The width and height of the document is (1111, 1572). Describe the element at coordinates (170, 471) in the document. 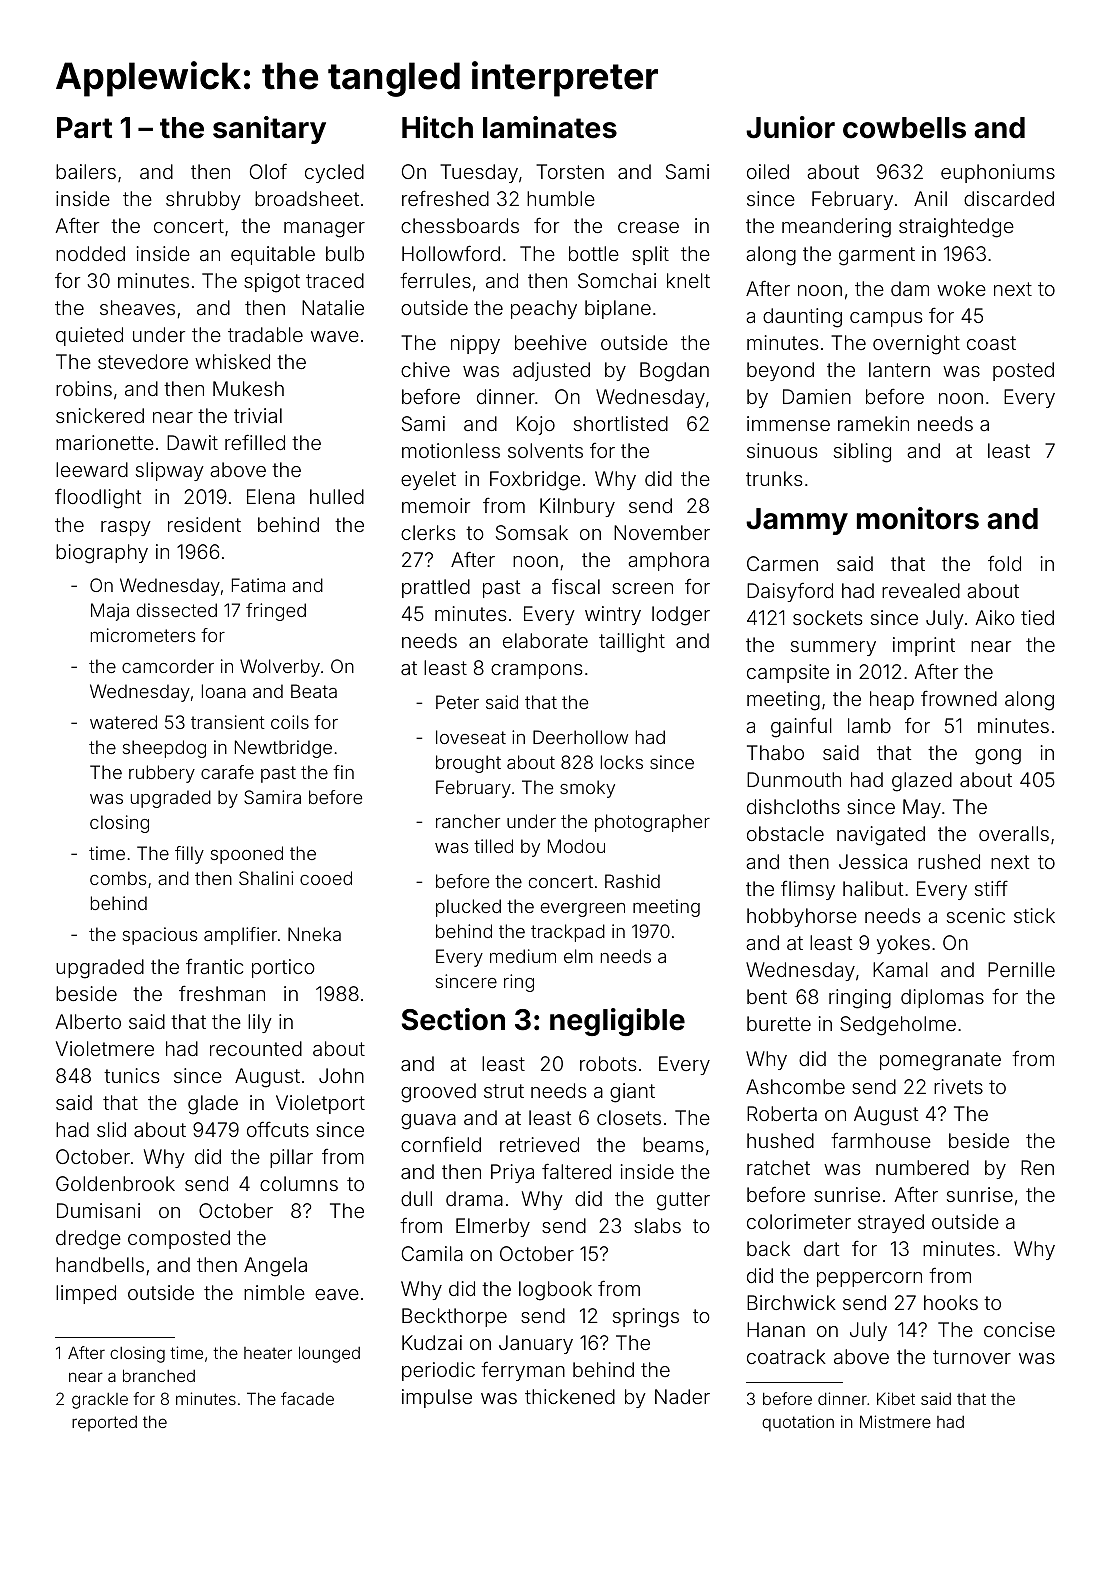

I see `slipway` at that location.
